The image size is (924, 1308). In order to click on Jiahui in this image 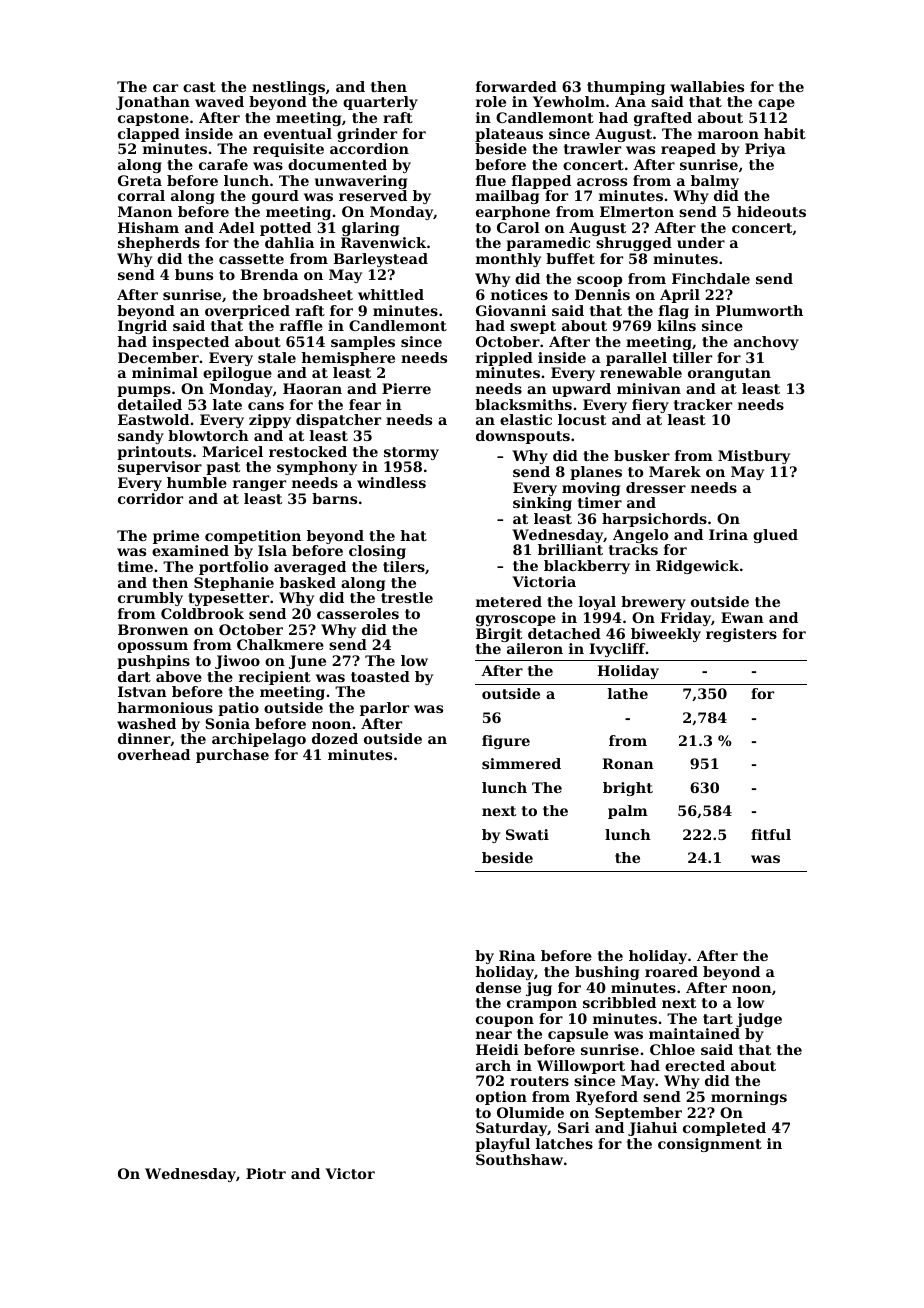, I will do `click(652, 1129)`.
